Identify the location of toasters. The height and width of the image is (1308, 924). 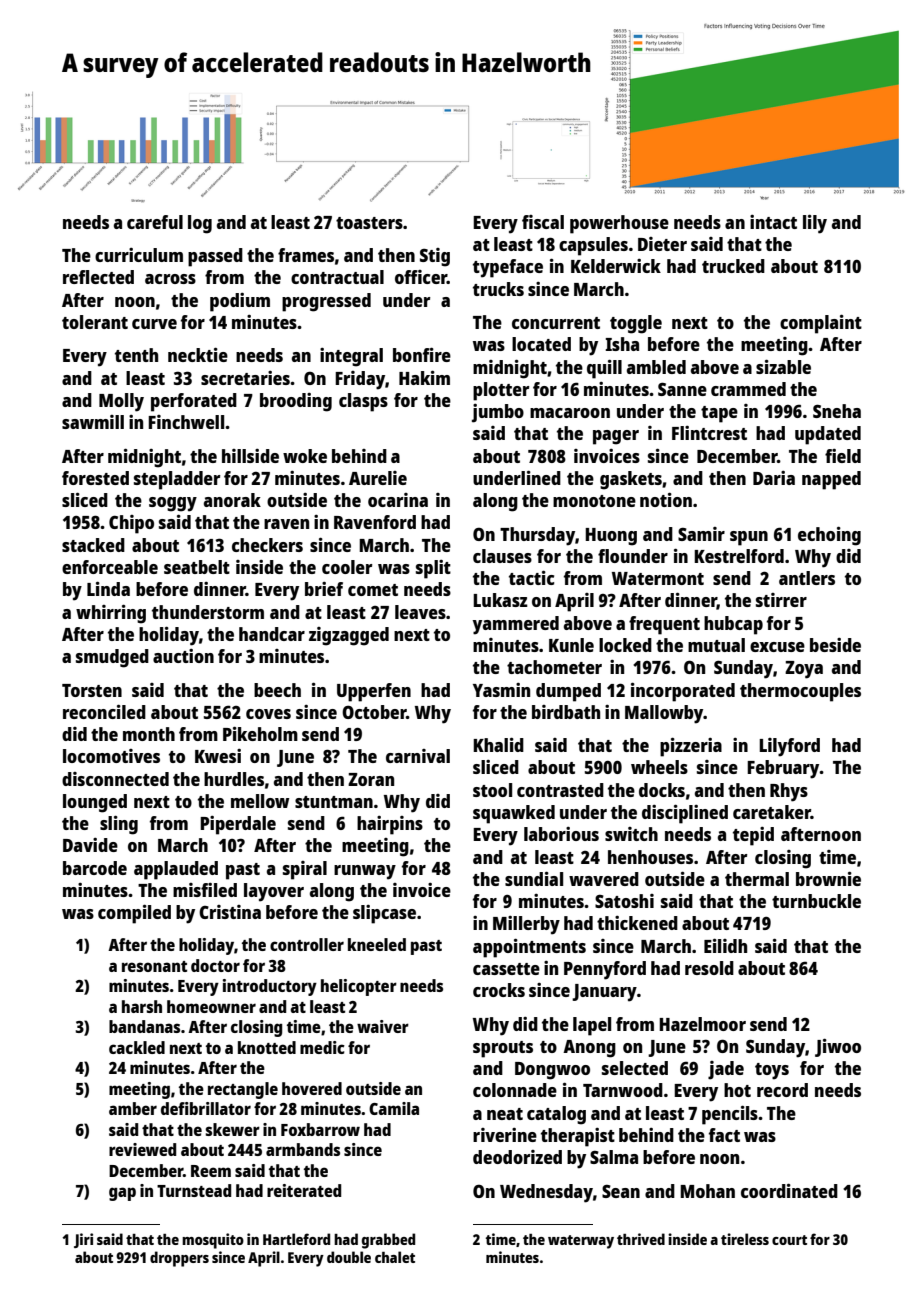
(369, 223).
